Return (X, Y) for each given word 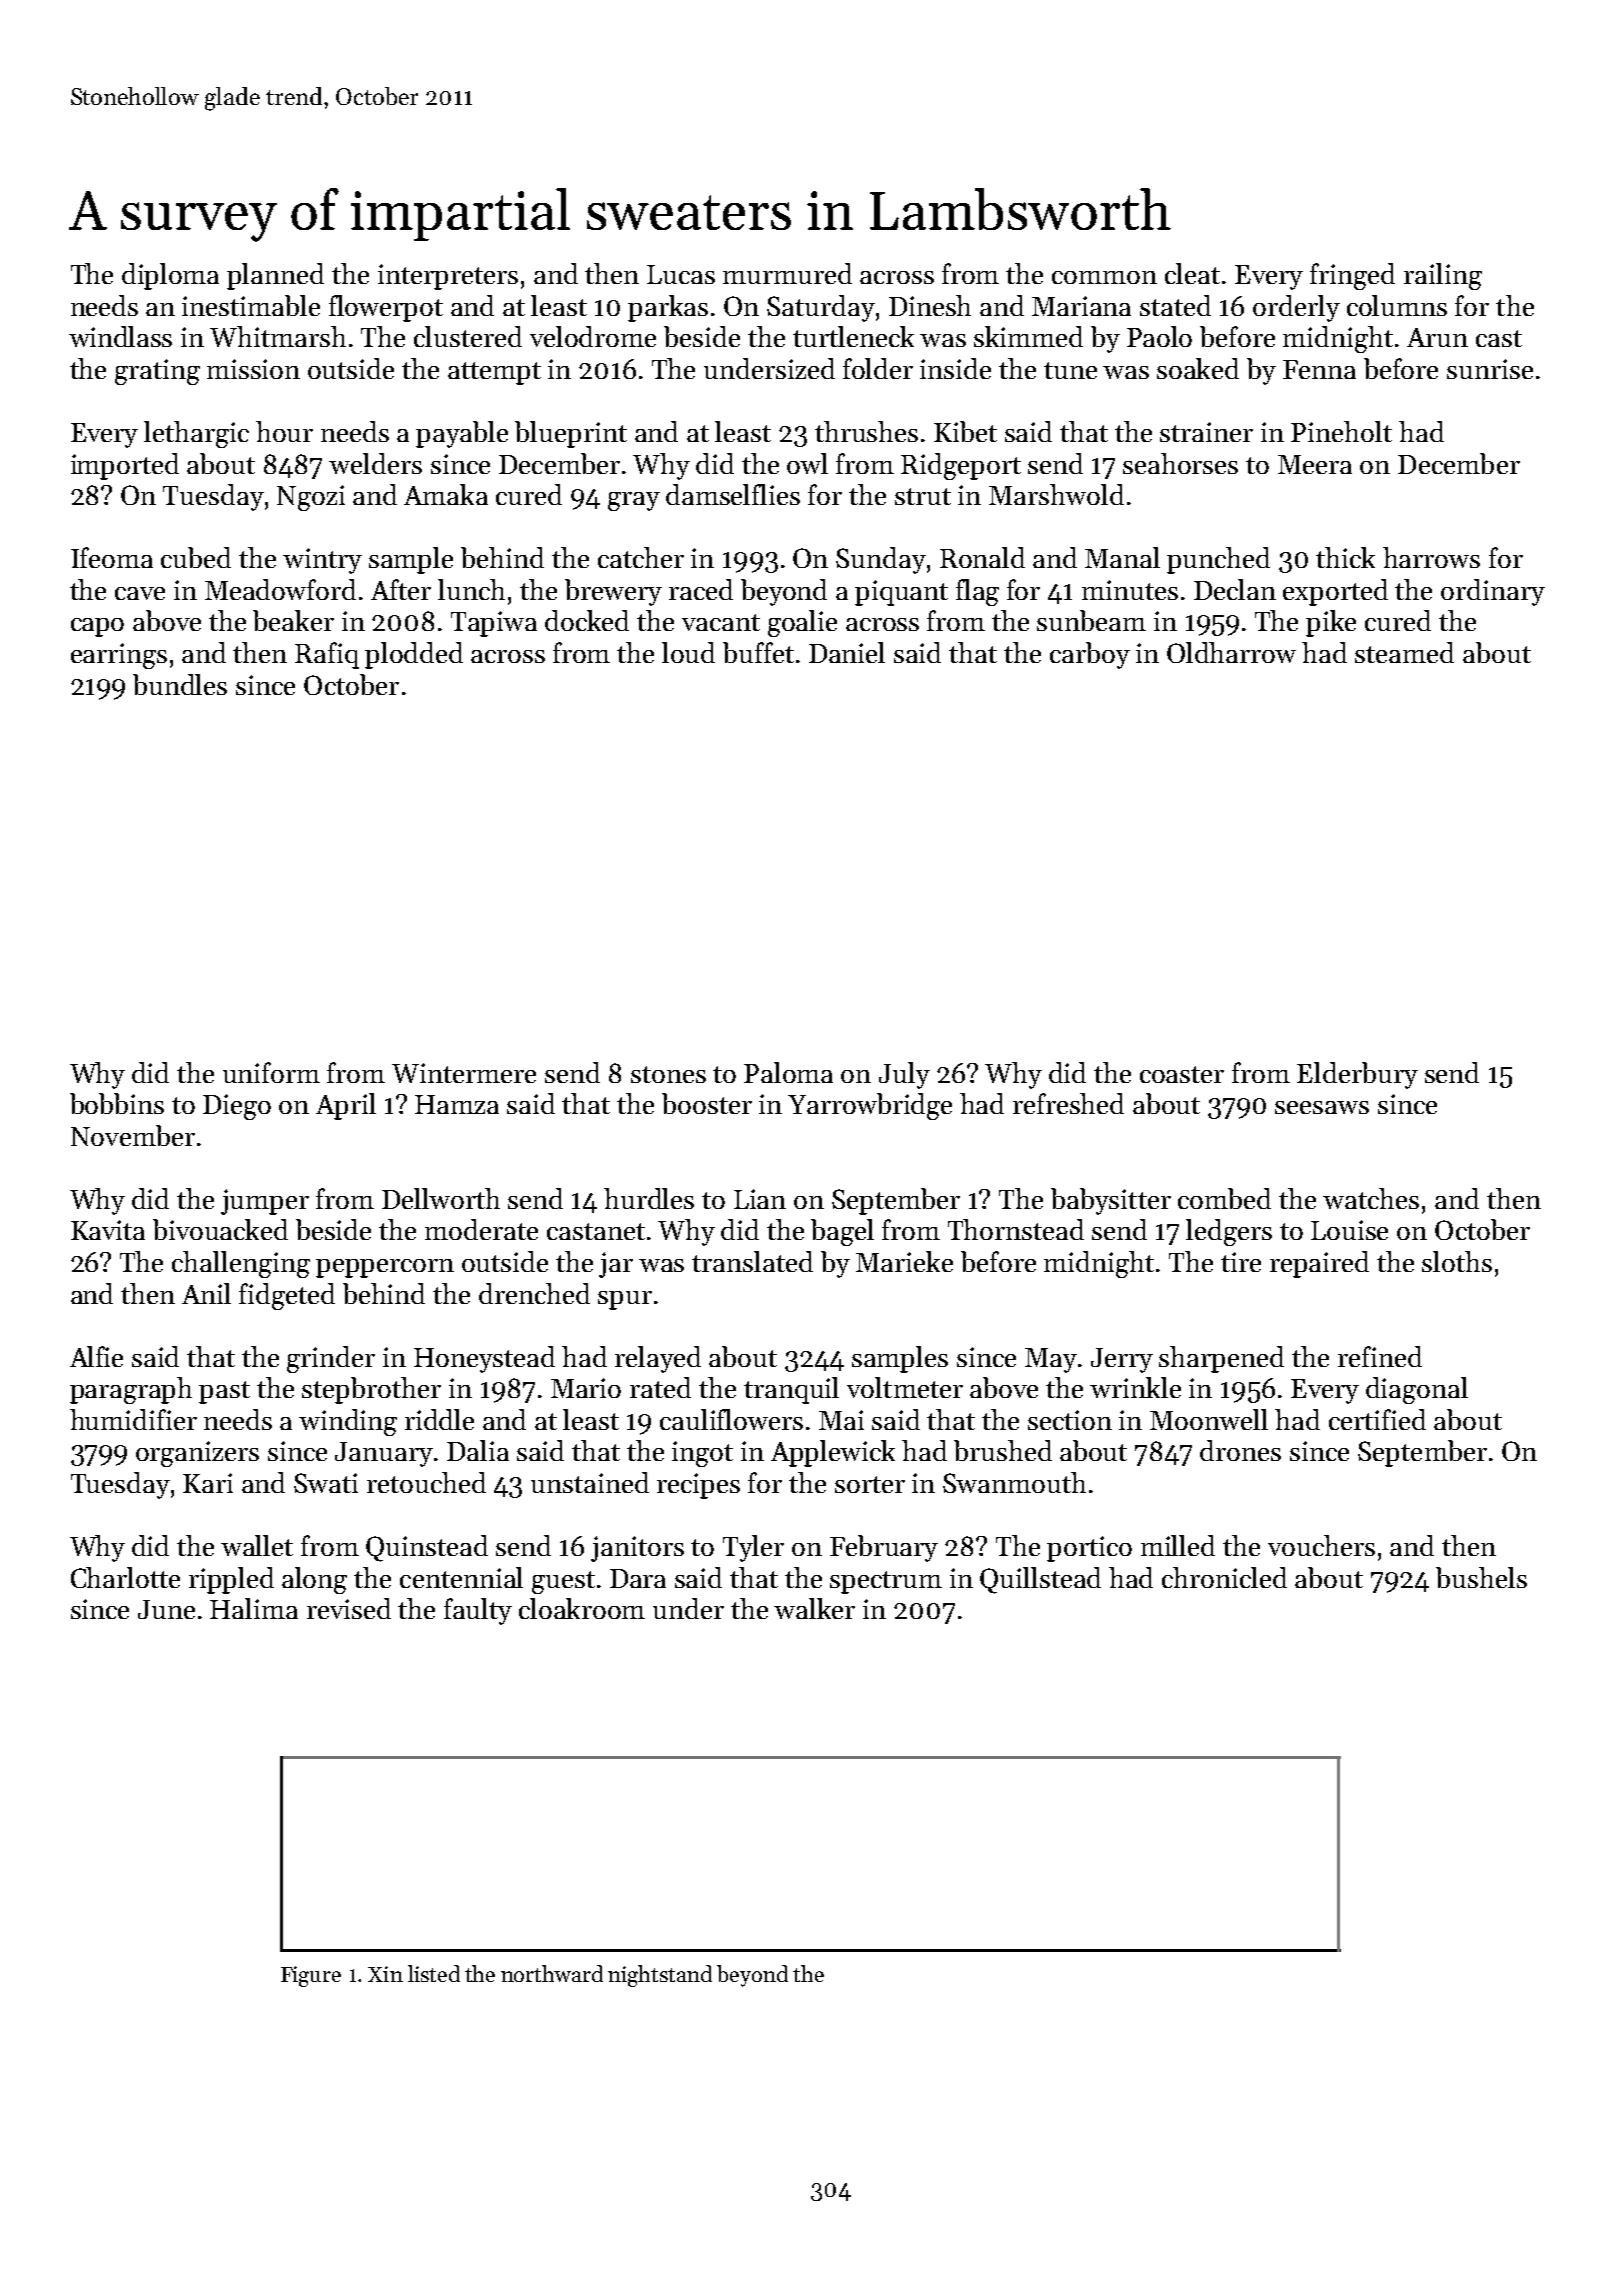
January (384, 1454)
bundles (180, 684)
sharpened (1221, 1359)
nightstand (660, 1976)
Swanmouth (1014, 1482)
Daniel (847, 652)
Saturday (821, 308)
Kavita (108, 1230)
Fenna (1319, 369)
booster (707, 1103)
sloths (1457, 1261)
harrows (1431, 557)
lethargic (196, 434)
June (166, 1609)
